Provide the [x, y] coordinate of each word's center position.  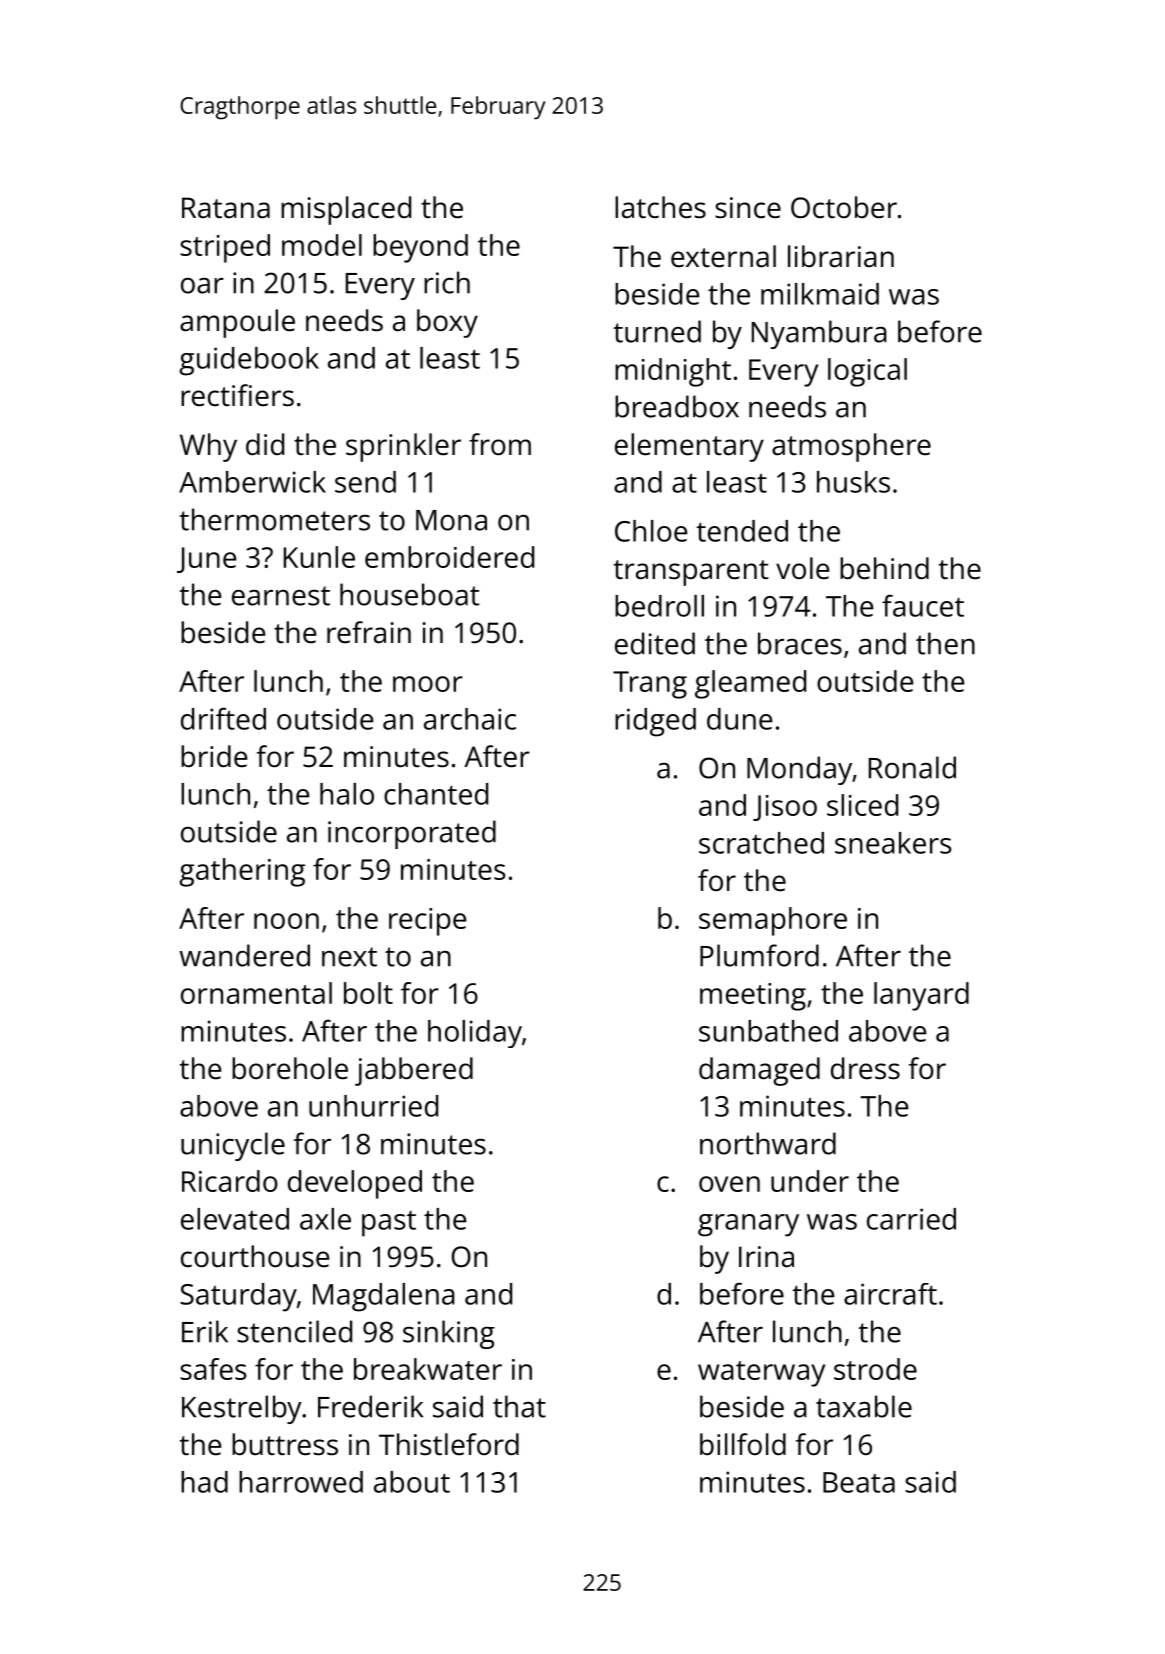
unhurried [373, 1106]
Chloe [651, 531]
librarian [841, 256]
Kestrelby [242, 1409]
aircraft [890, 1294]
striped [225, 248]
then [945, 643]
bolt [368, 993]
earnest [281, 596]
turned [657, 331]
